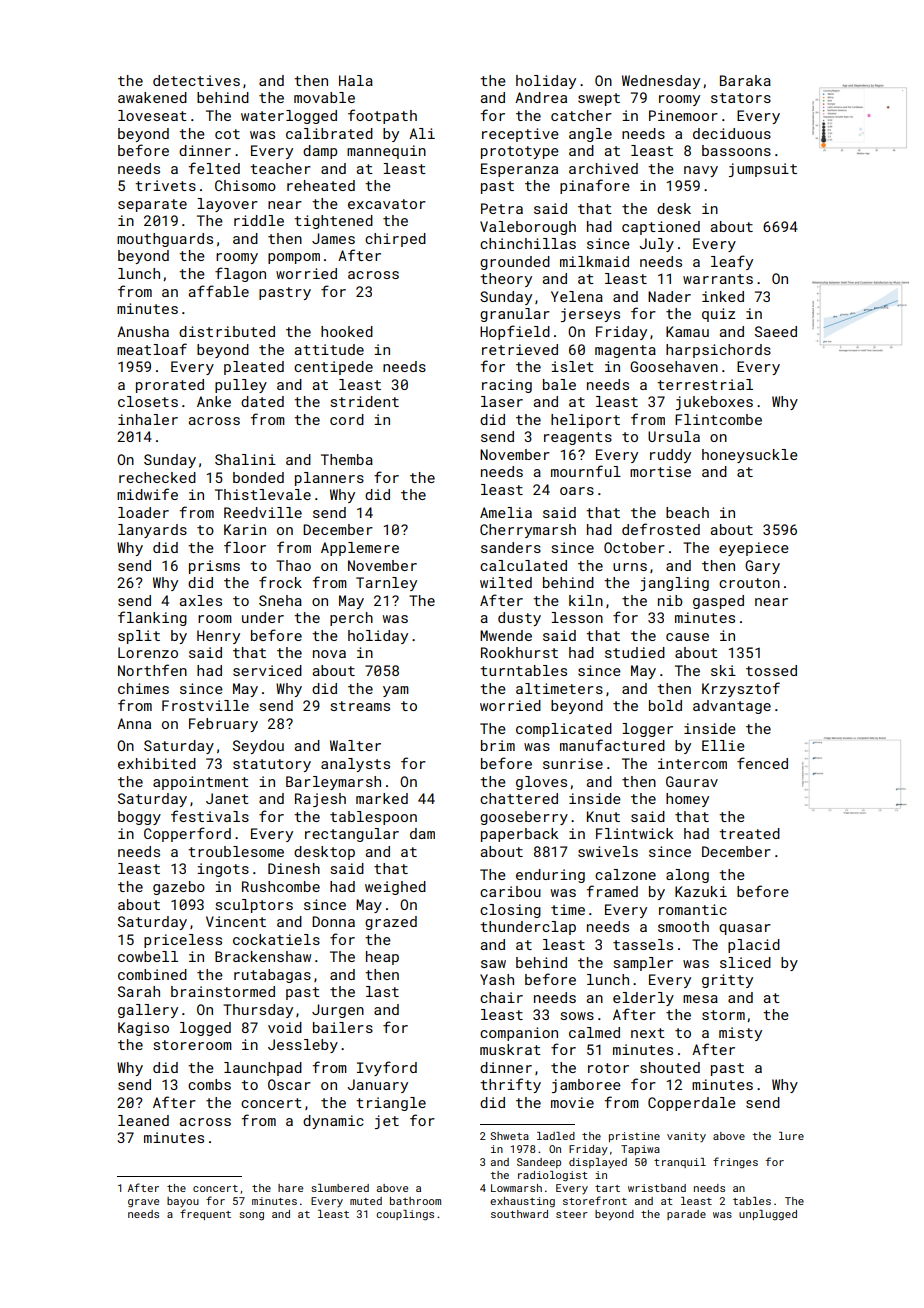  Describe the element at coordinates (541, 97) in the page. I see `Andrea` at that location.
